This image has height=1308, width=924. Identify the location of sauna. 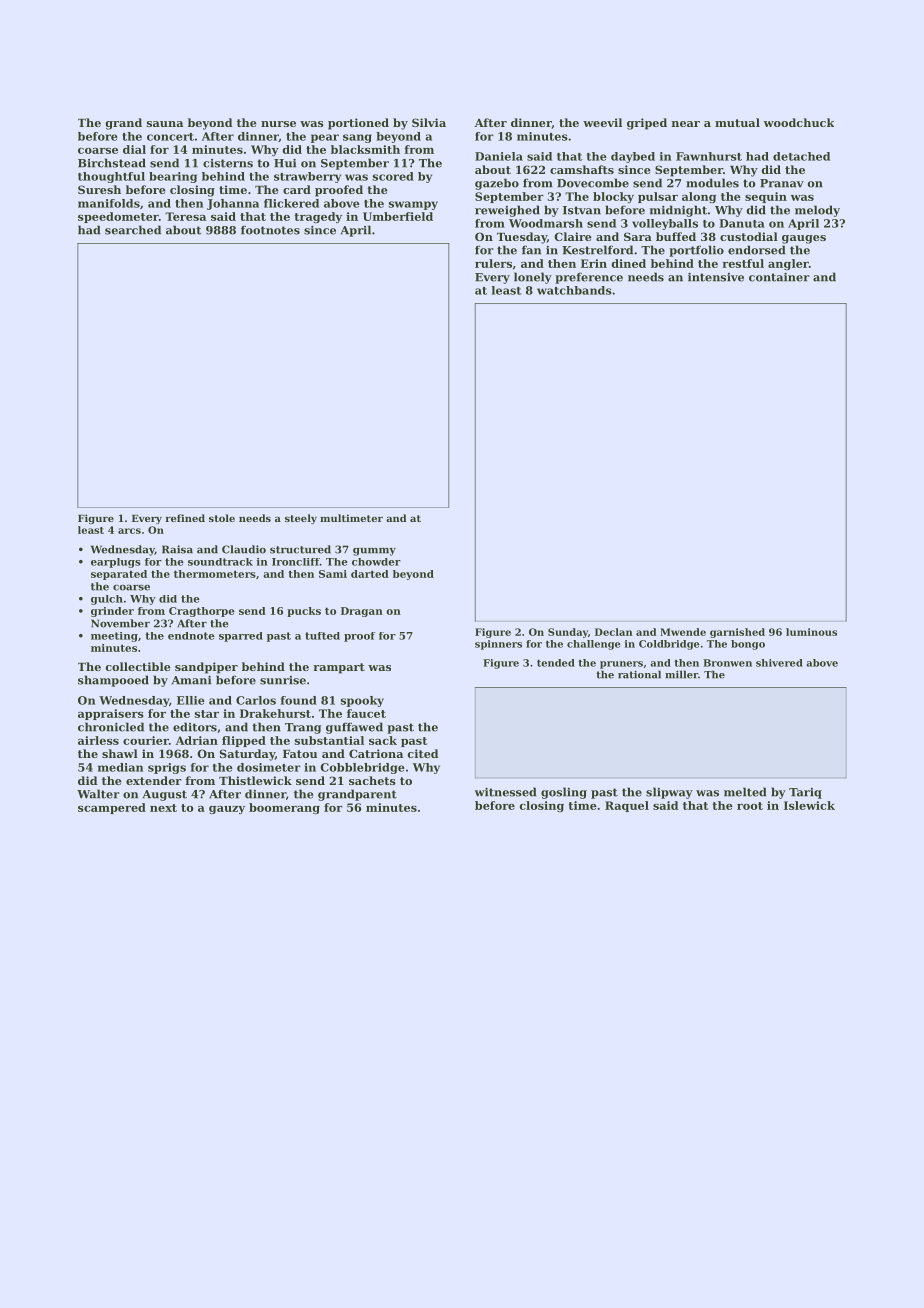
(165, 124).
